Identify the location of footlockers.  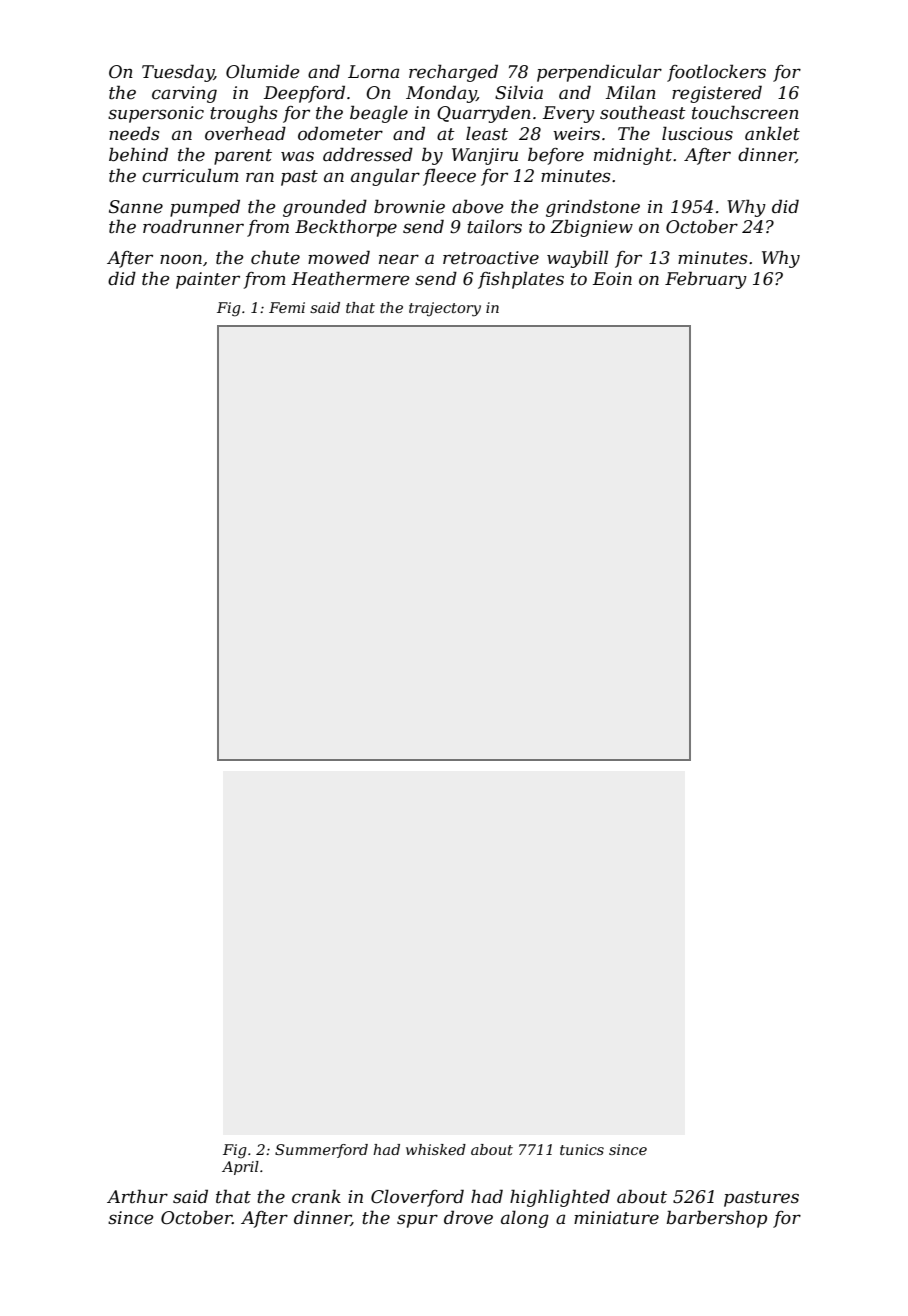
(716, 73).
